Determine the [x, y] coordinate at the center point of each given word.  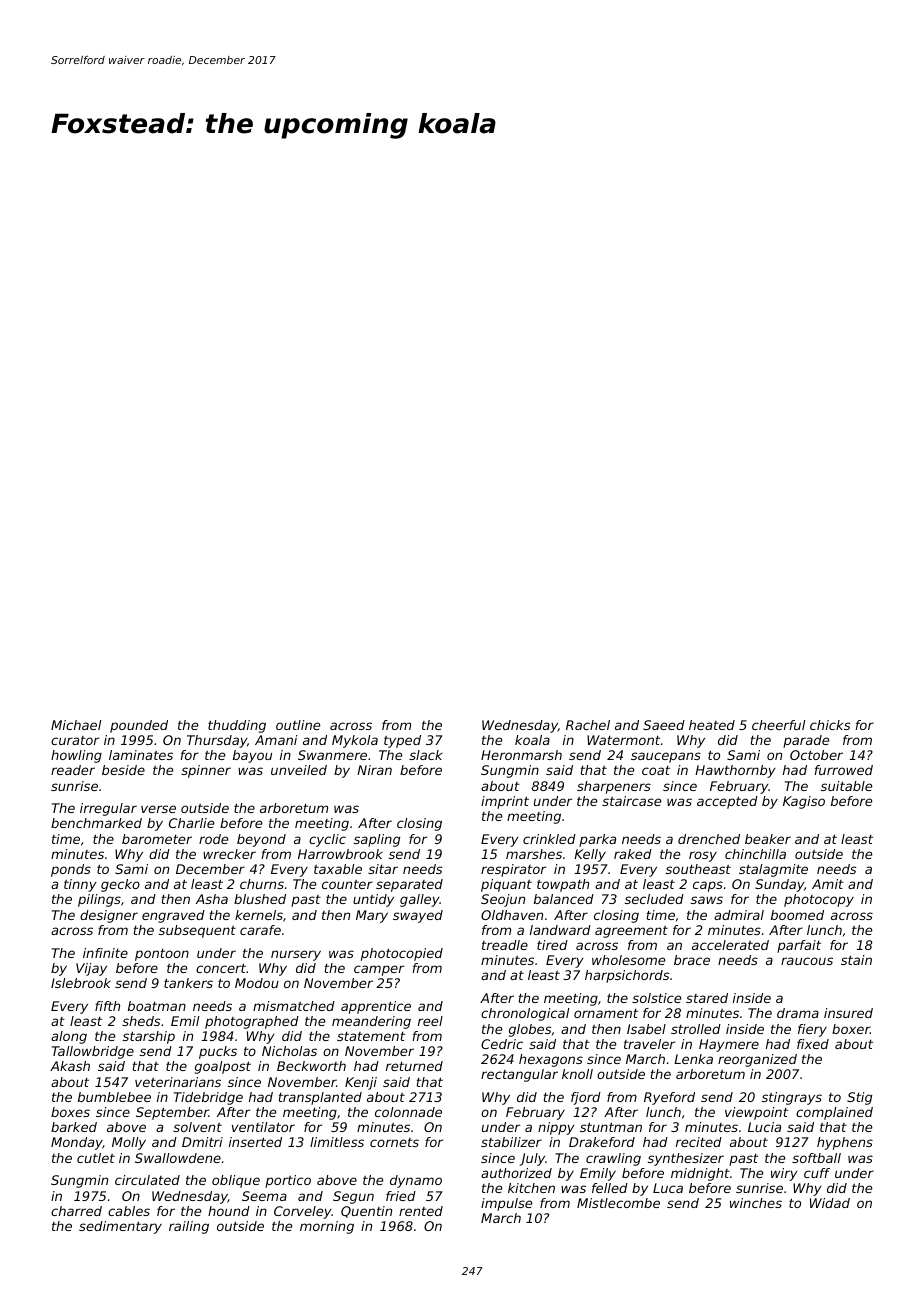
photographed [252, 1022]
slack [425, 755]
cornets [394, 1142]
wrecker [229, 854]
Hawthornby [735, 771]
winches [756, 1203]
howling [76, 756]
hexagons [551, 1060]
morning [327, 1227]
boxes [70, 1112]
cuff [817, 1173]
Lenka [693, 1059]
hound [229, 1211]
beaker [768, 839]
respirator [513, 870]
